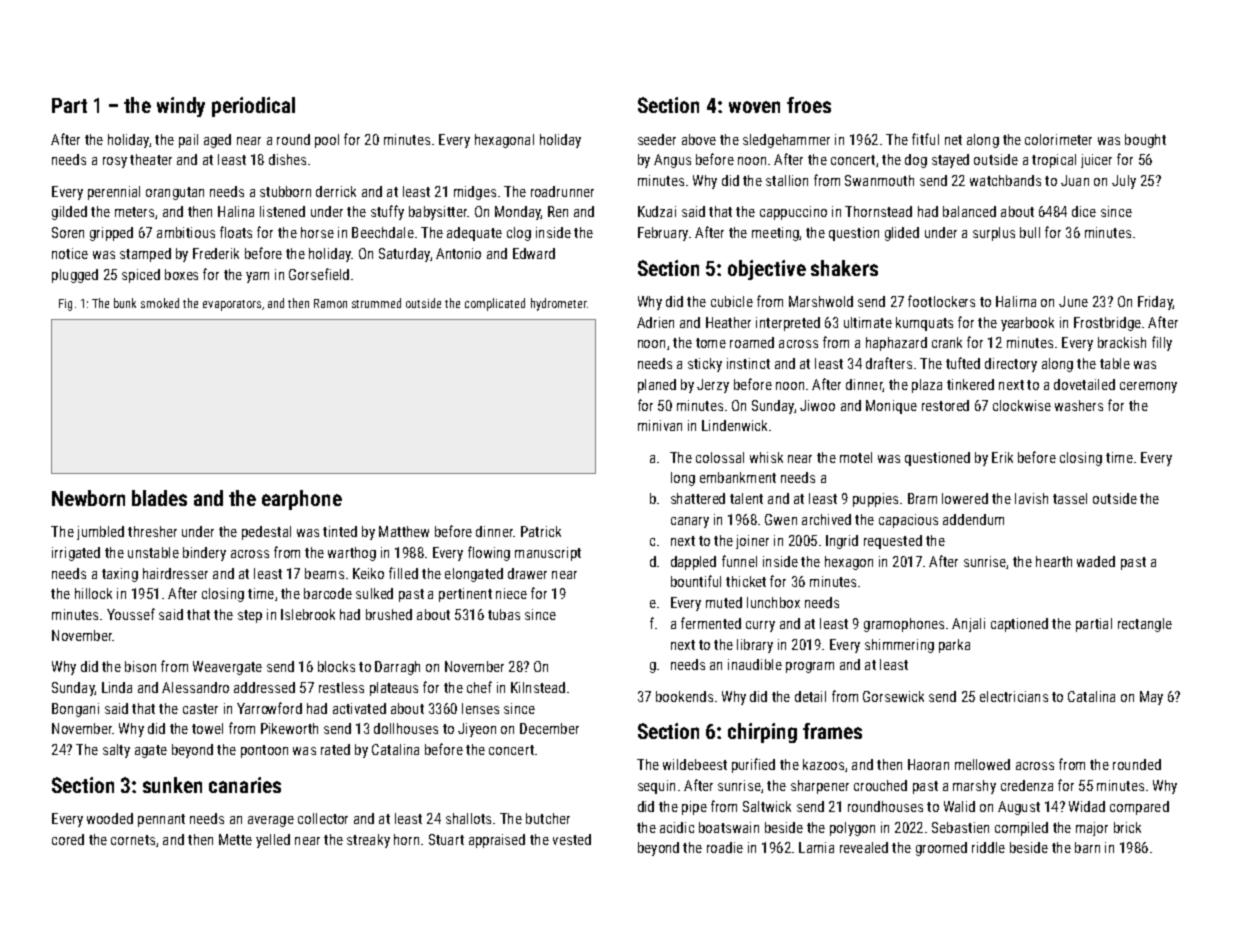 This page has width=1233, height=952. What do you see at coordinates (75, 276) in the page?
I see `plugged` at bounding box center [75, 276].
